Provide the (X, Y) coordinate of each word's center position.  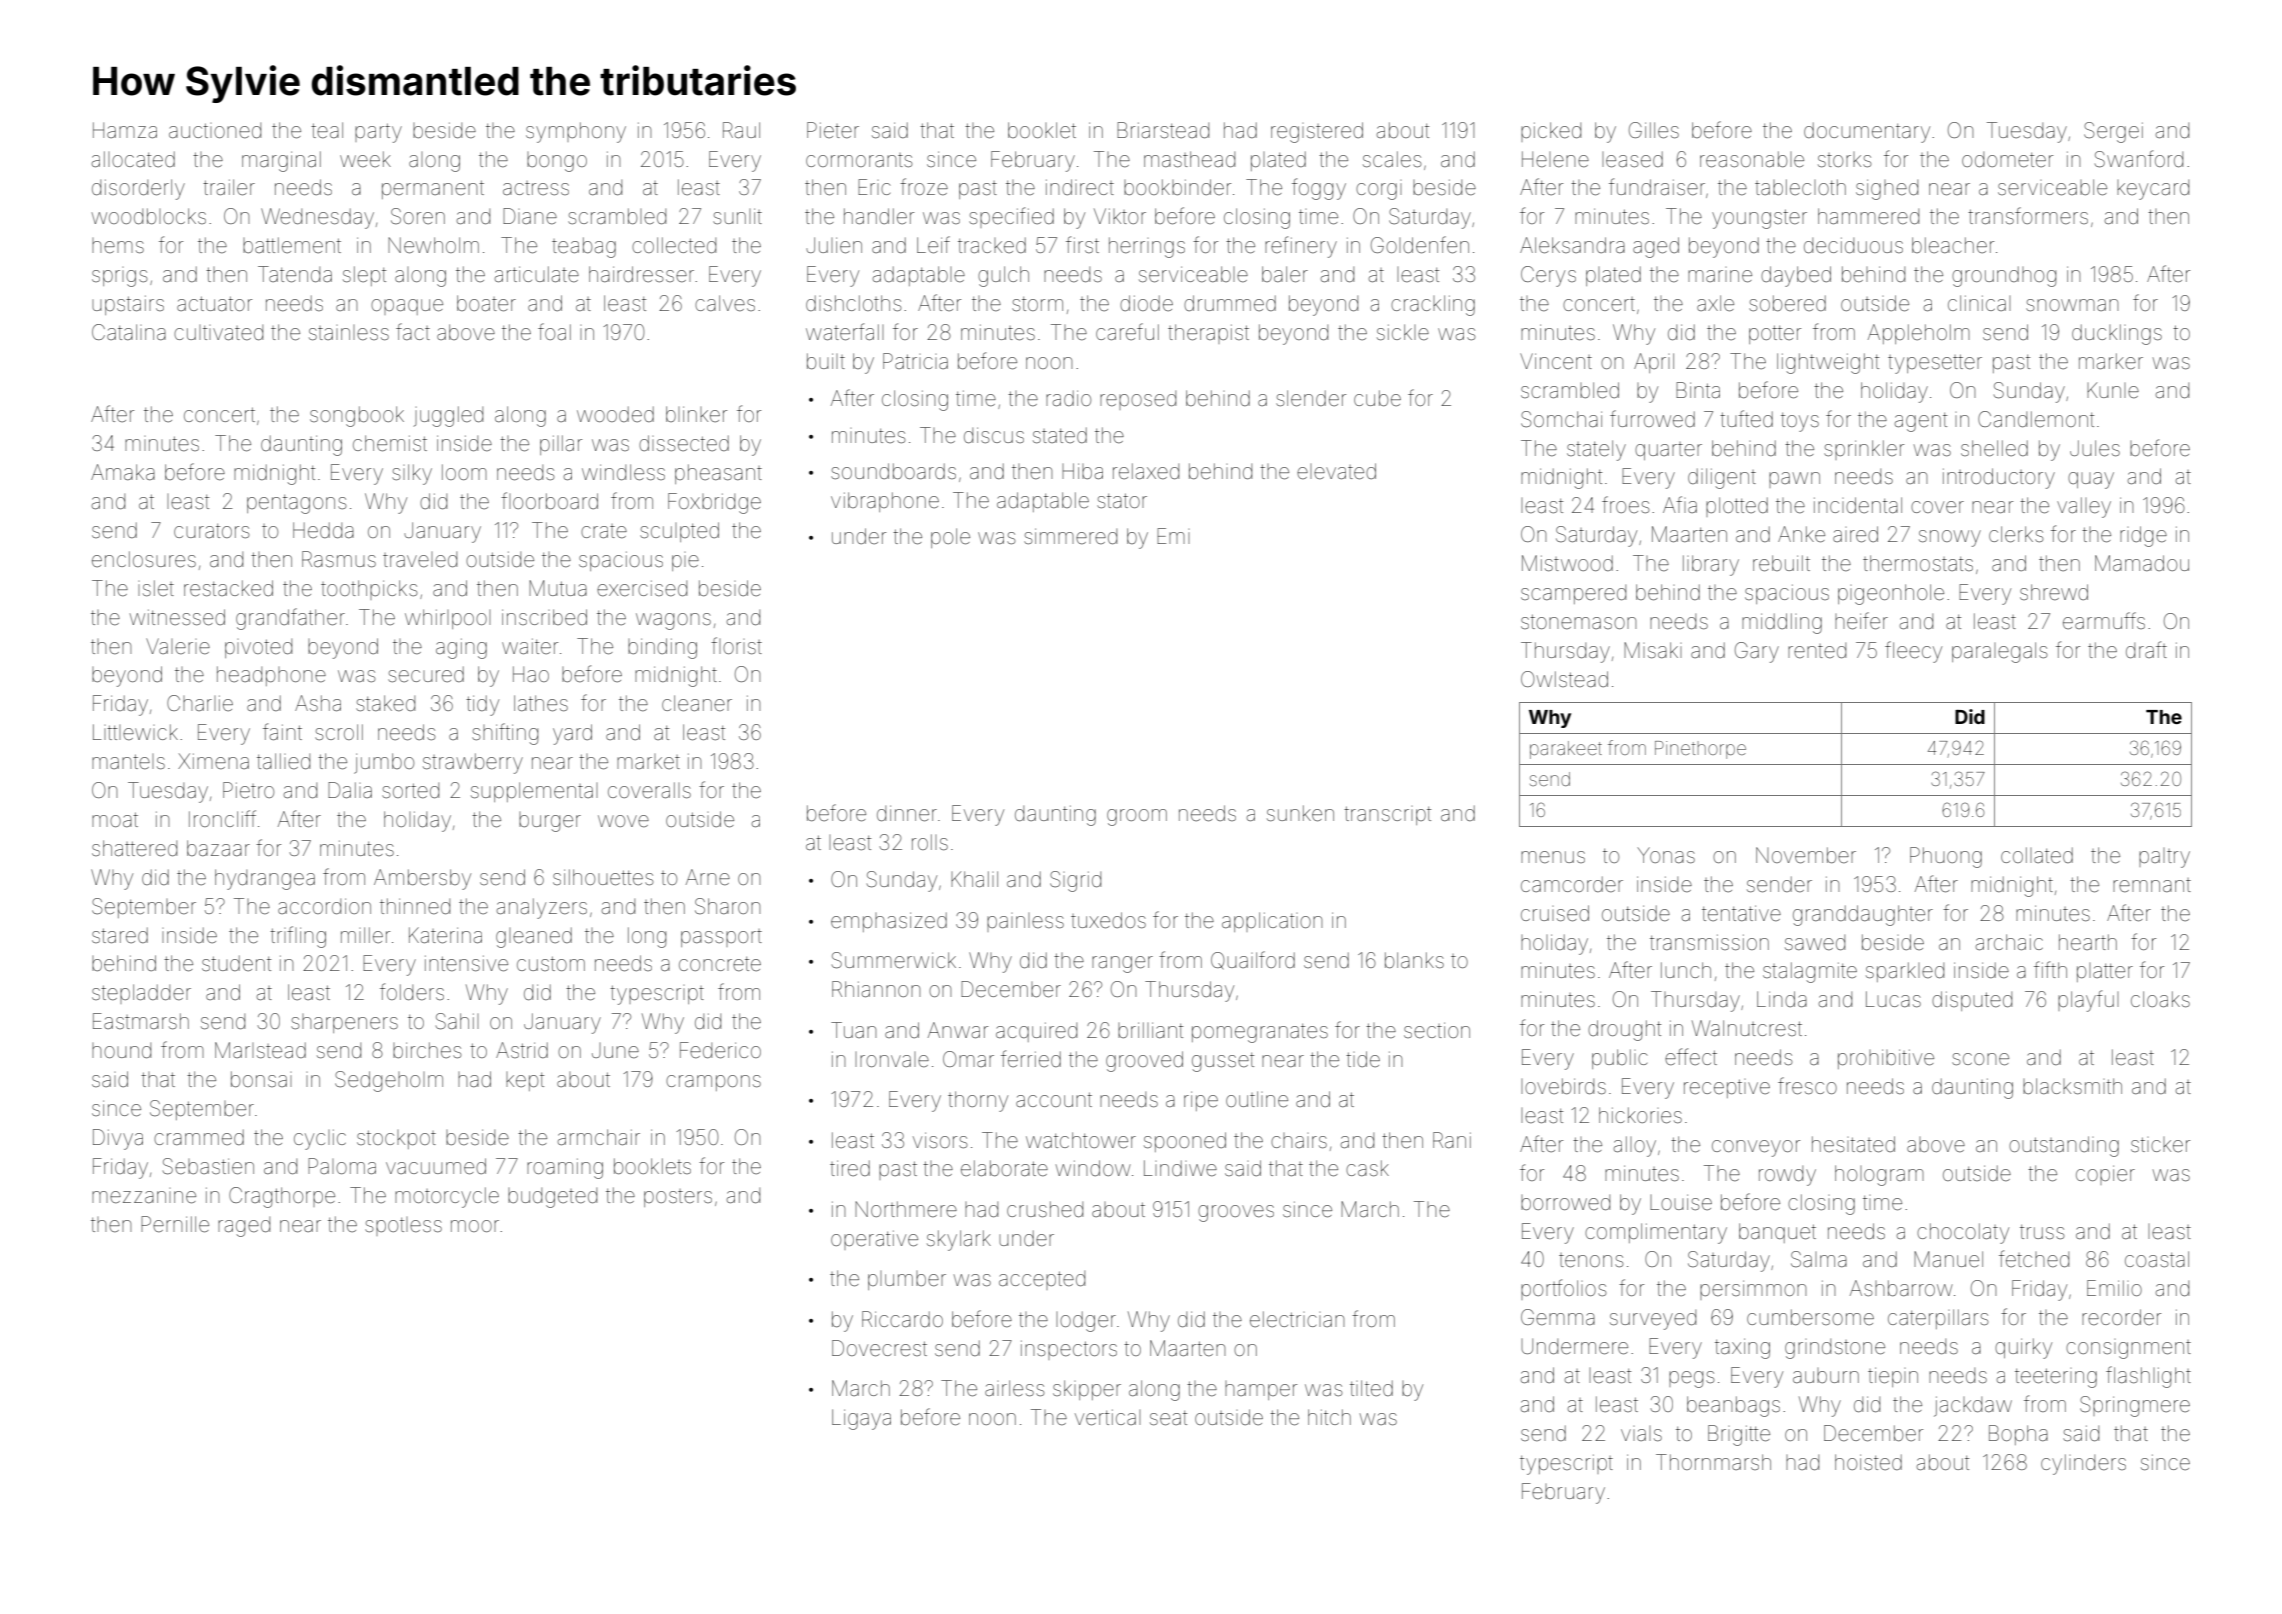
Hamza (125, 130)
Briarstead (1163, 130)
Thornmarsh (1713, 1462)
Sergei (2113, 132)
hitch (1329, 1417)
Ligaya (861, 1419)
